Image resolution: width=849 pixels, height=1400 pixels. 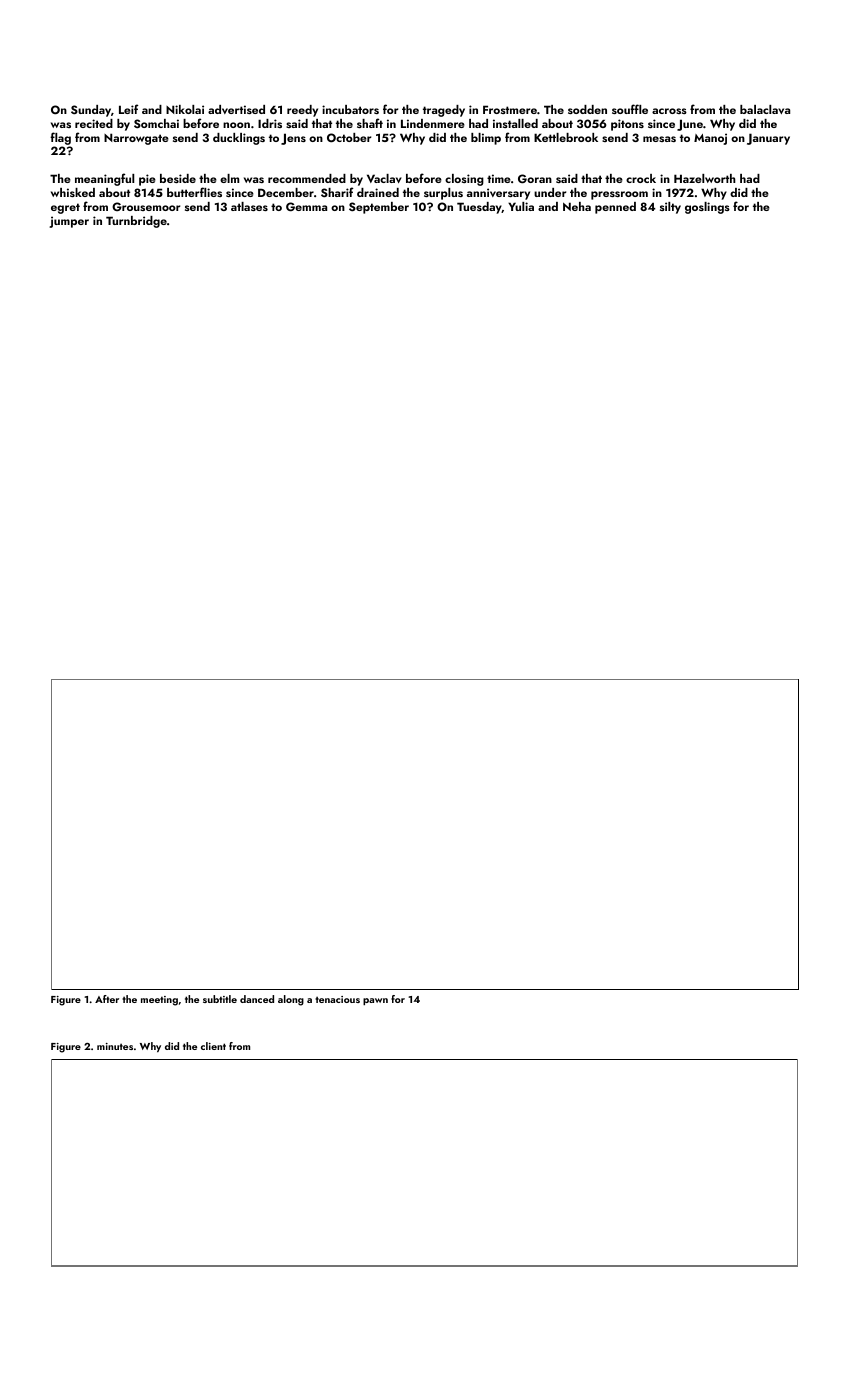 I want to click on shaft, so click(x=370, y=123).
